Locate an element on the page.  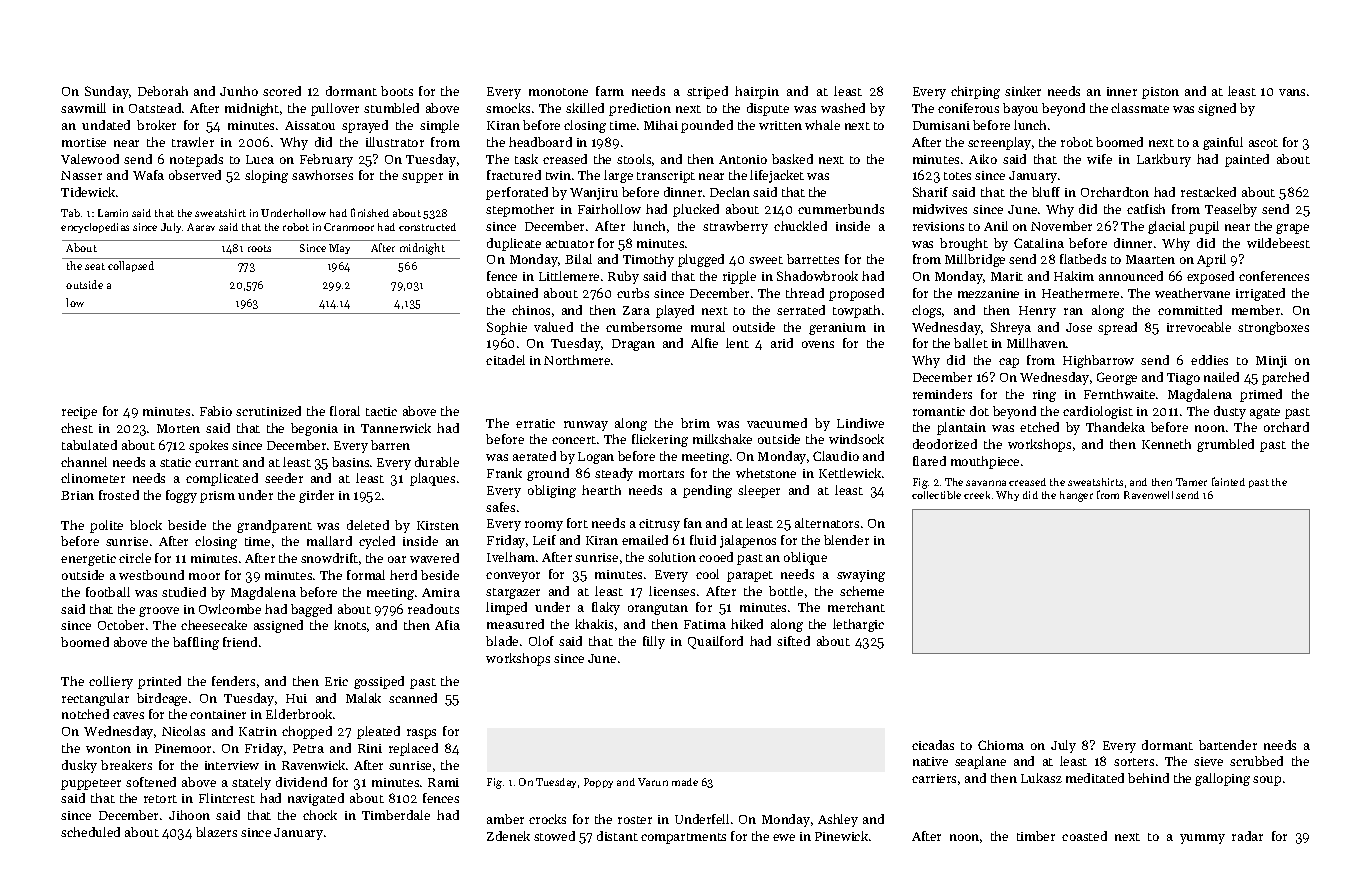
sifted is located at coordinates (793, 641).
